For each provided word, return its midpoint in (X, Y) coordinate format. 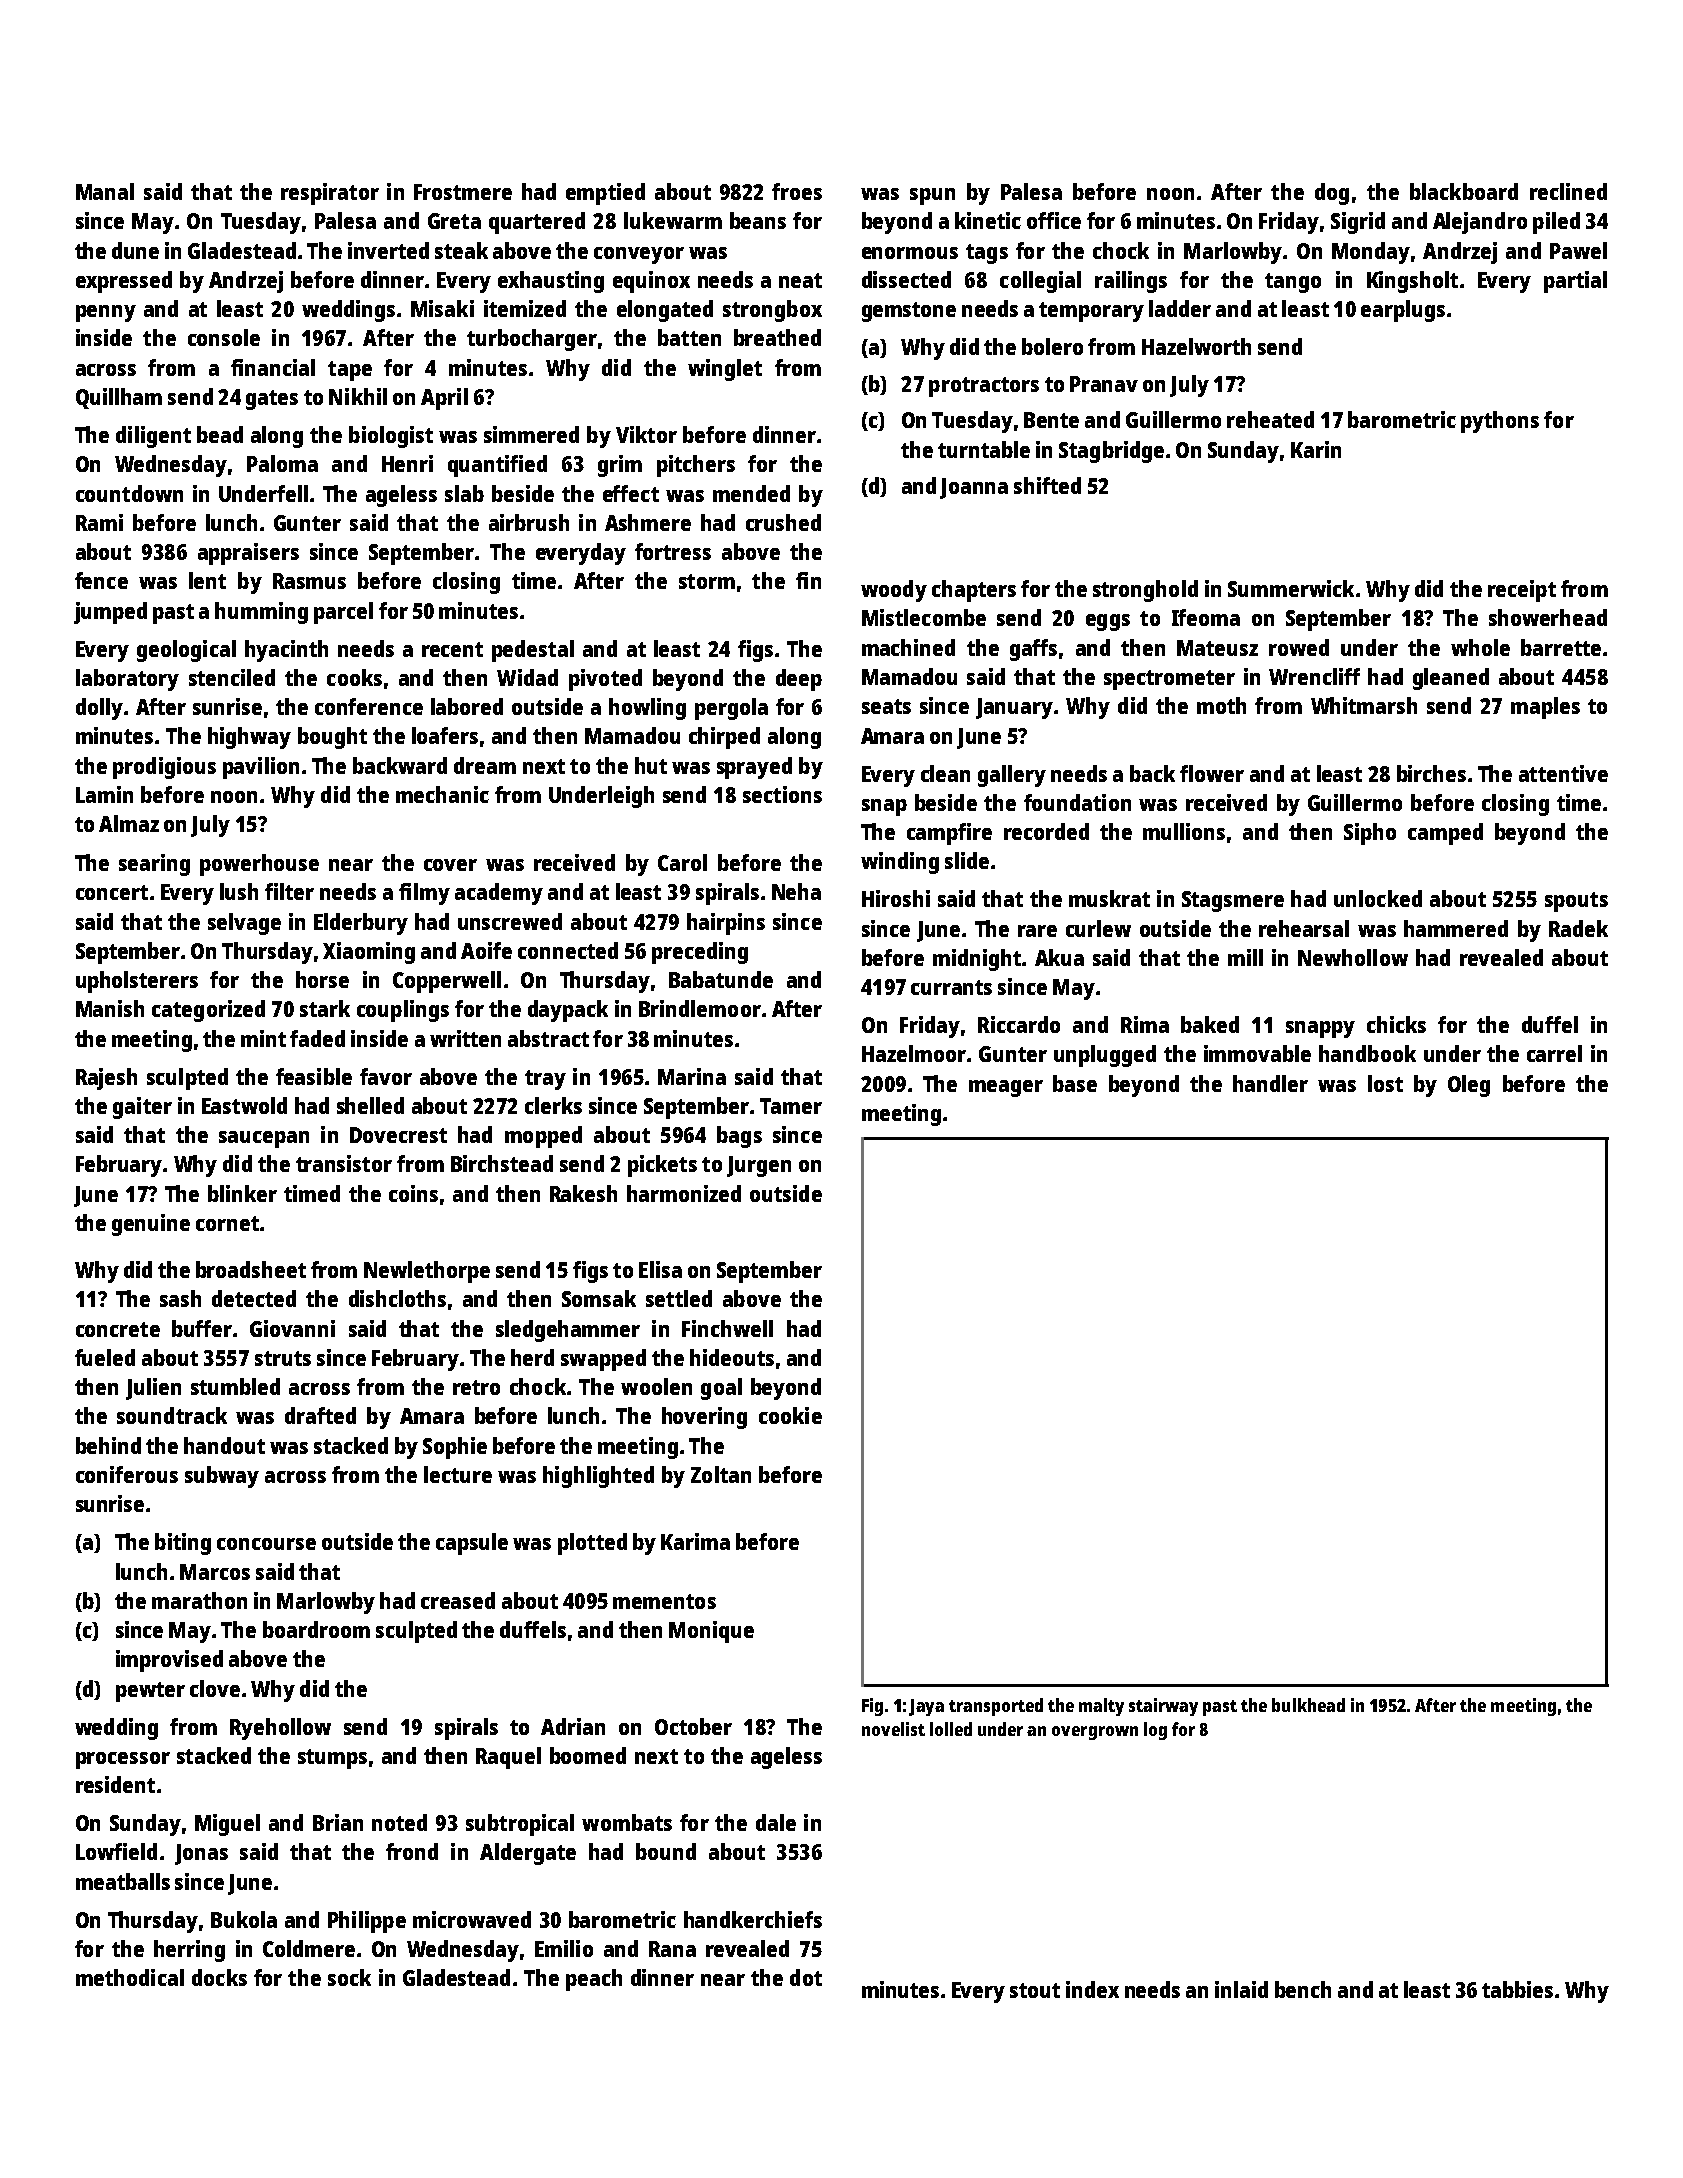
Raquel (508, 1758)
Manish (110, 1008)
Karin (1316, 449)
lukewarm (673, 220)
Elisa (660, 1269)
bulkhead (1308, 1705)
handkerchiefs (753, 1919)
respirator (330, 194)
